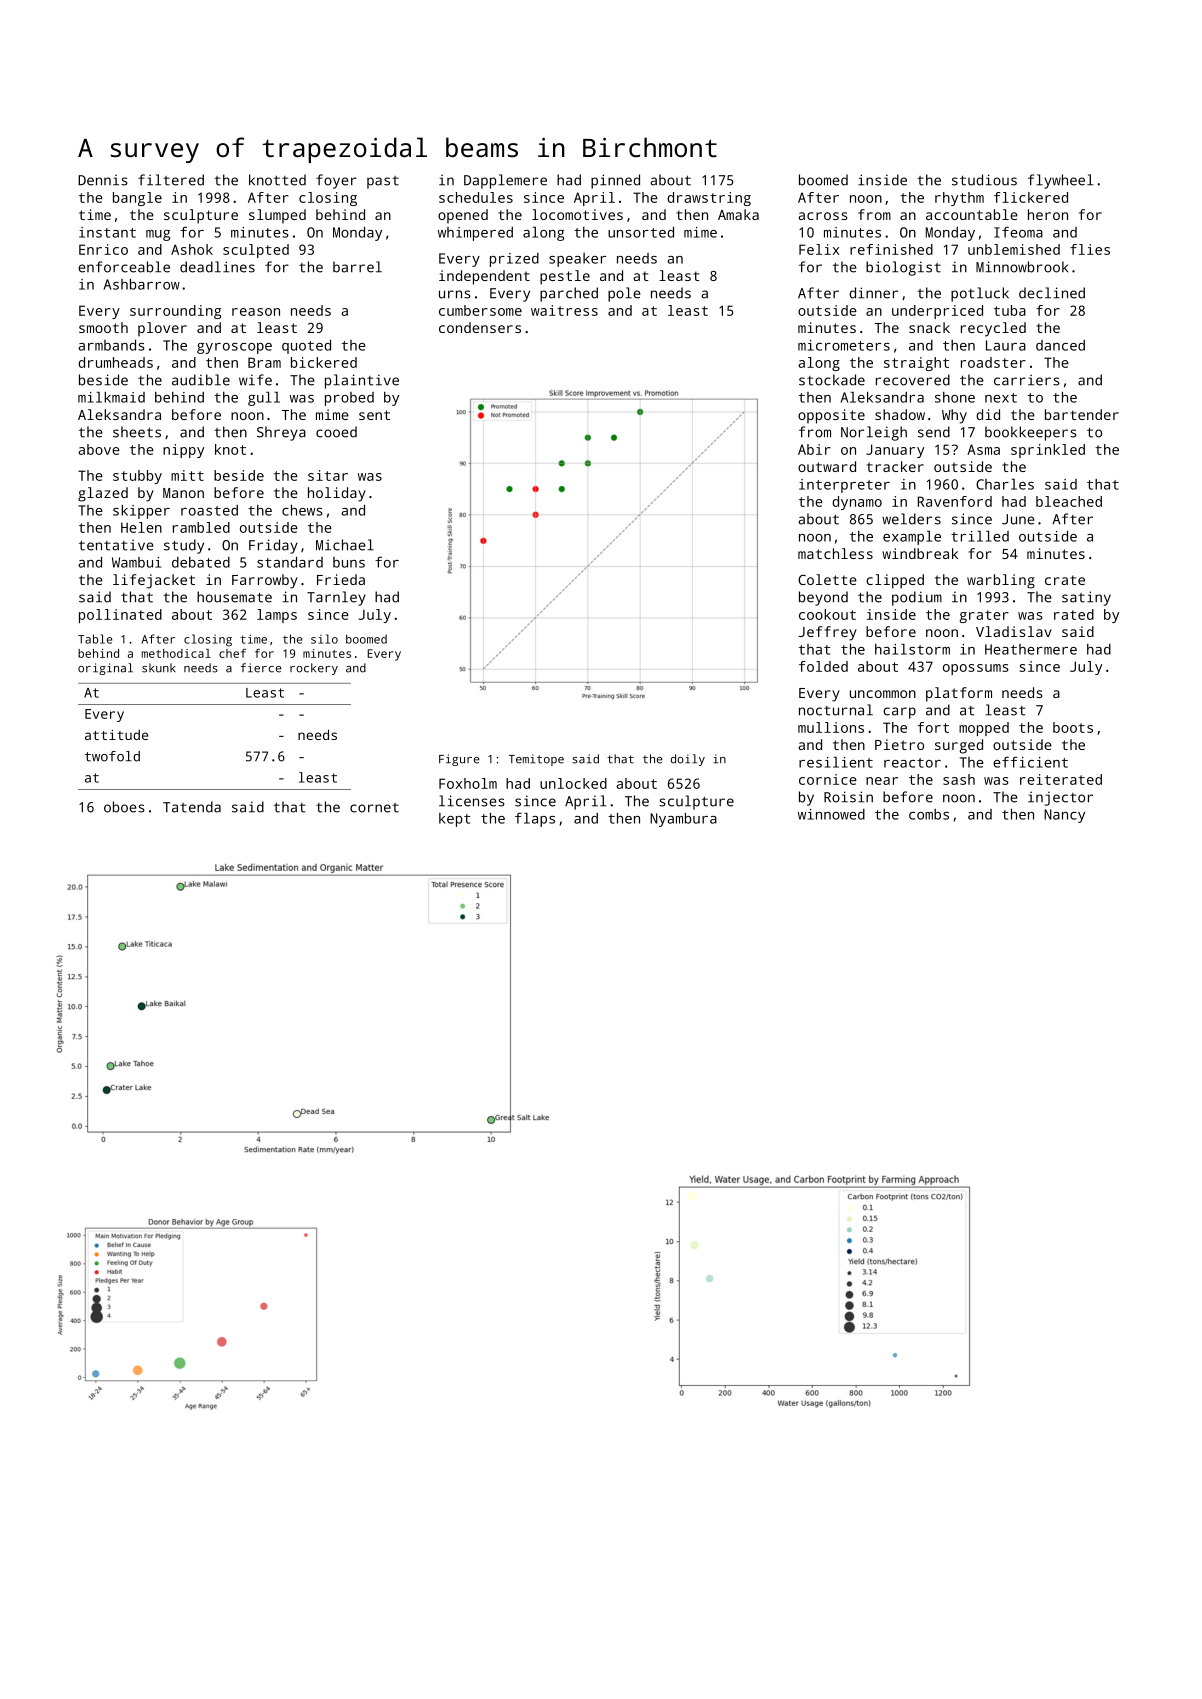 This screenshot has width=1202, height=1699. What do you see at coordinates (455, 820) in the screenshot?
I see `kept` at bounding box center [455, 820].
